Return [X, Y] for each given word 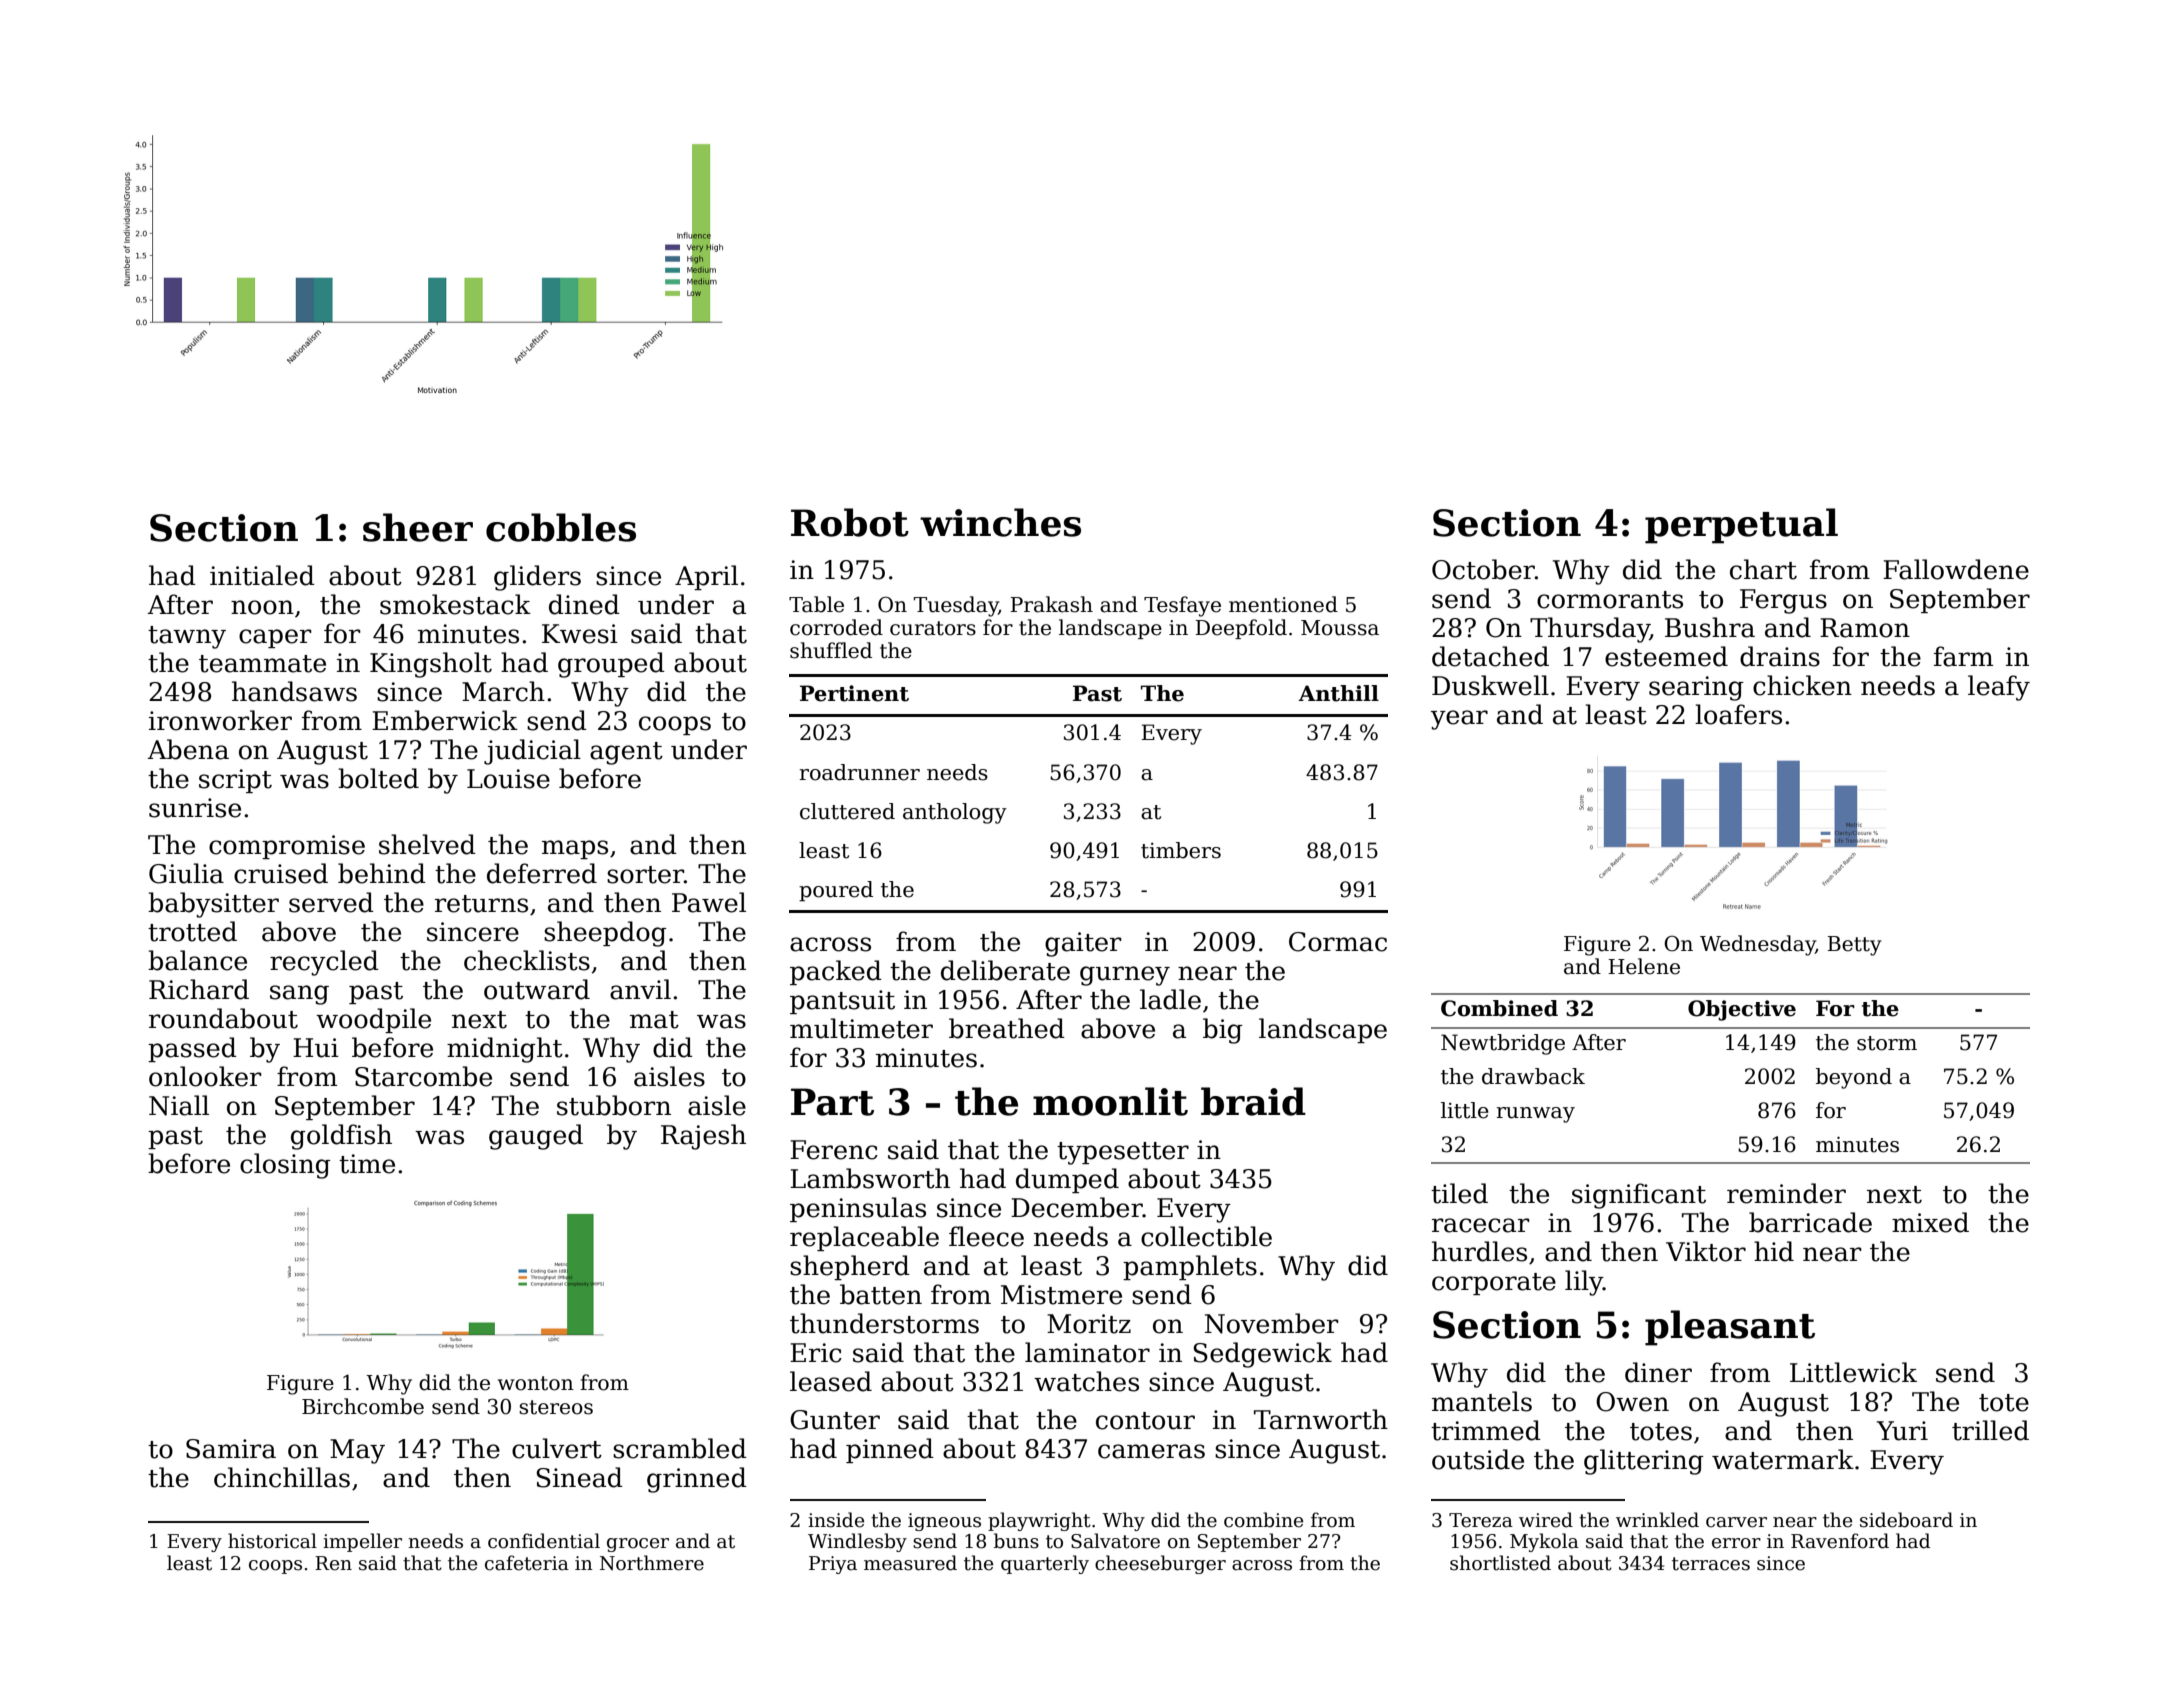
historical [272, 1541]
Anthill [1338, 693]
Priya [833, 1565]
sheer [418, 527]
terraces [1711, 1564]
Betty [1854, 946]
